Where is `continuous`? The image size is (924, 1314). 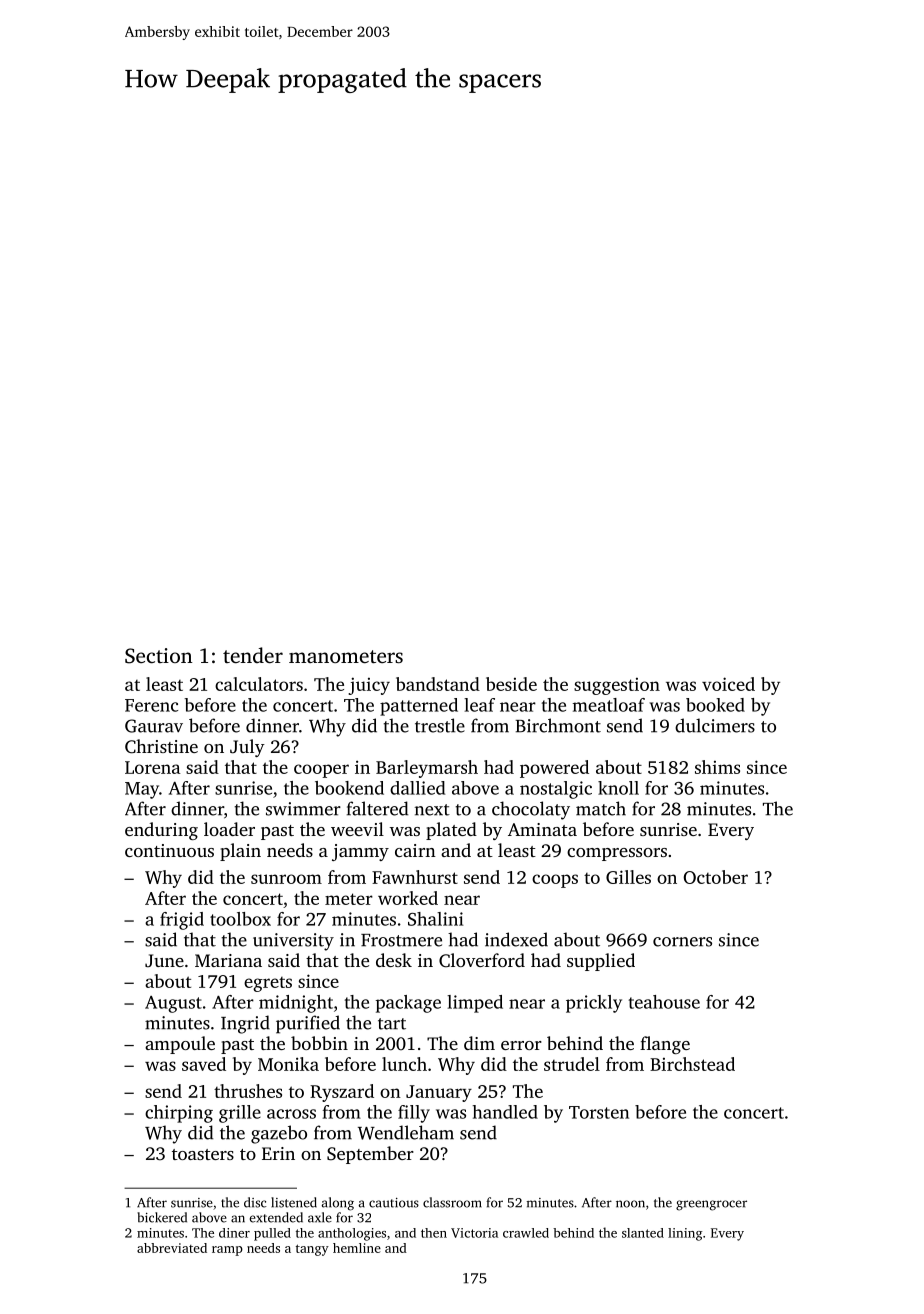 continuous is located at coordinates (169, 850).
